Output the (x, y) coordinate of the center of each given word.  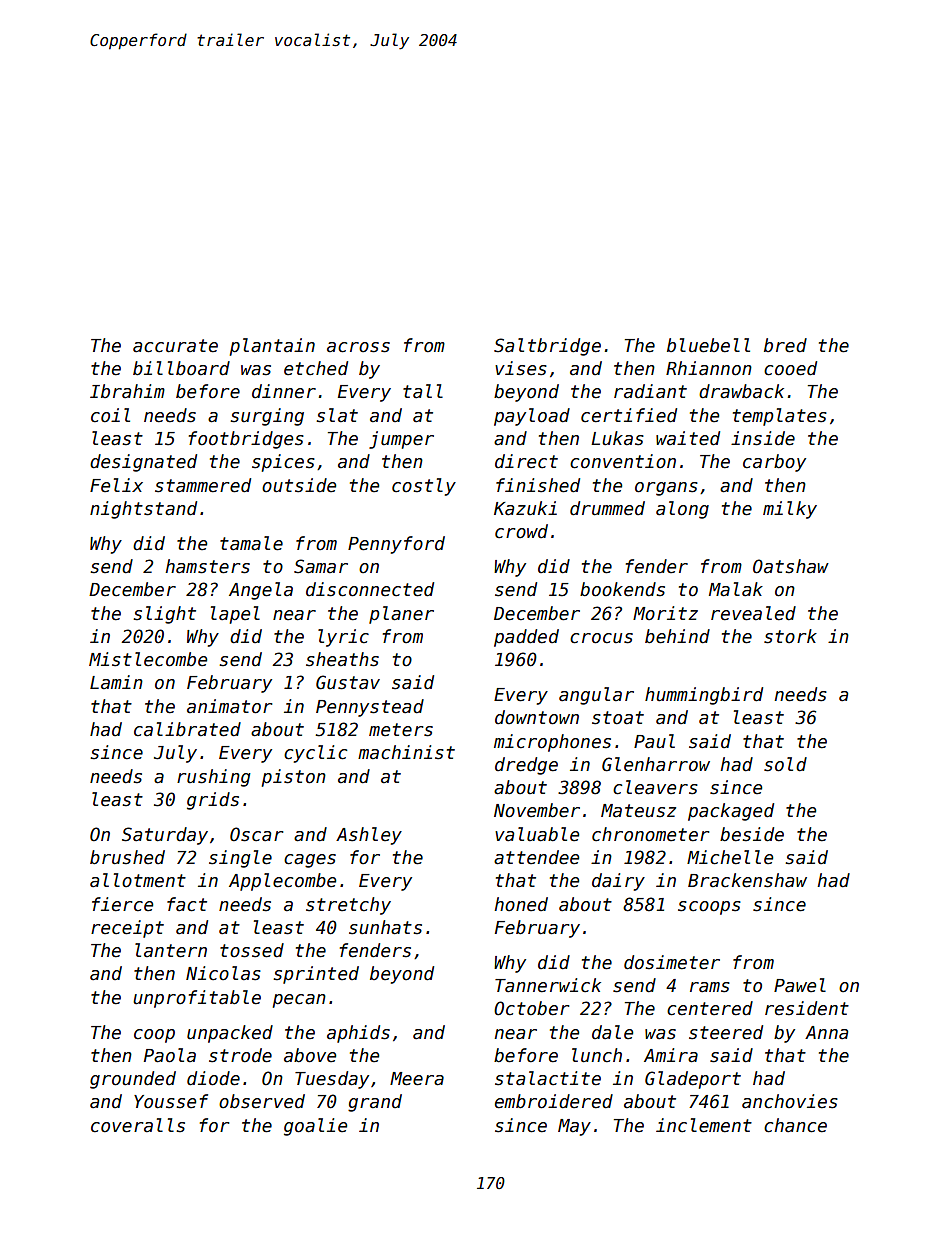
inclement (704, 1125)
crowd (521, 531)
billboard (181, 368)
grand (375, 1103)
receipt (127, 929)
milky (790, 510)
